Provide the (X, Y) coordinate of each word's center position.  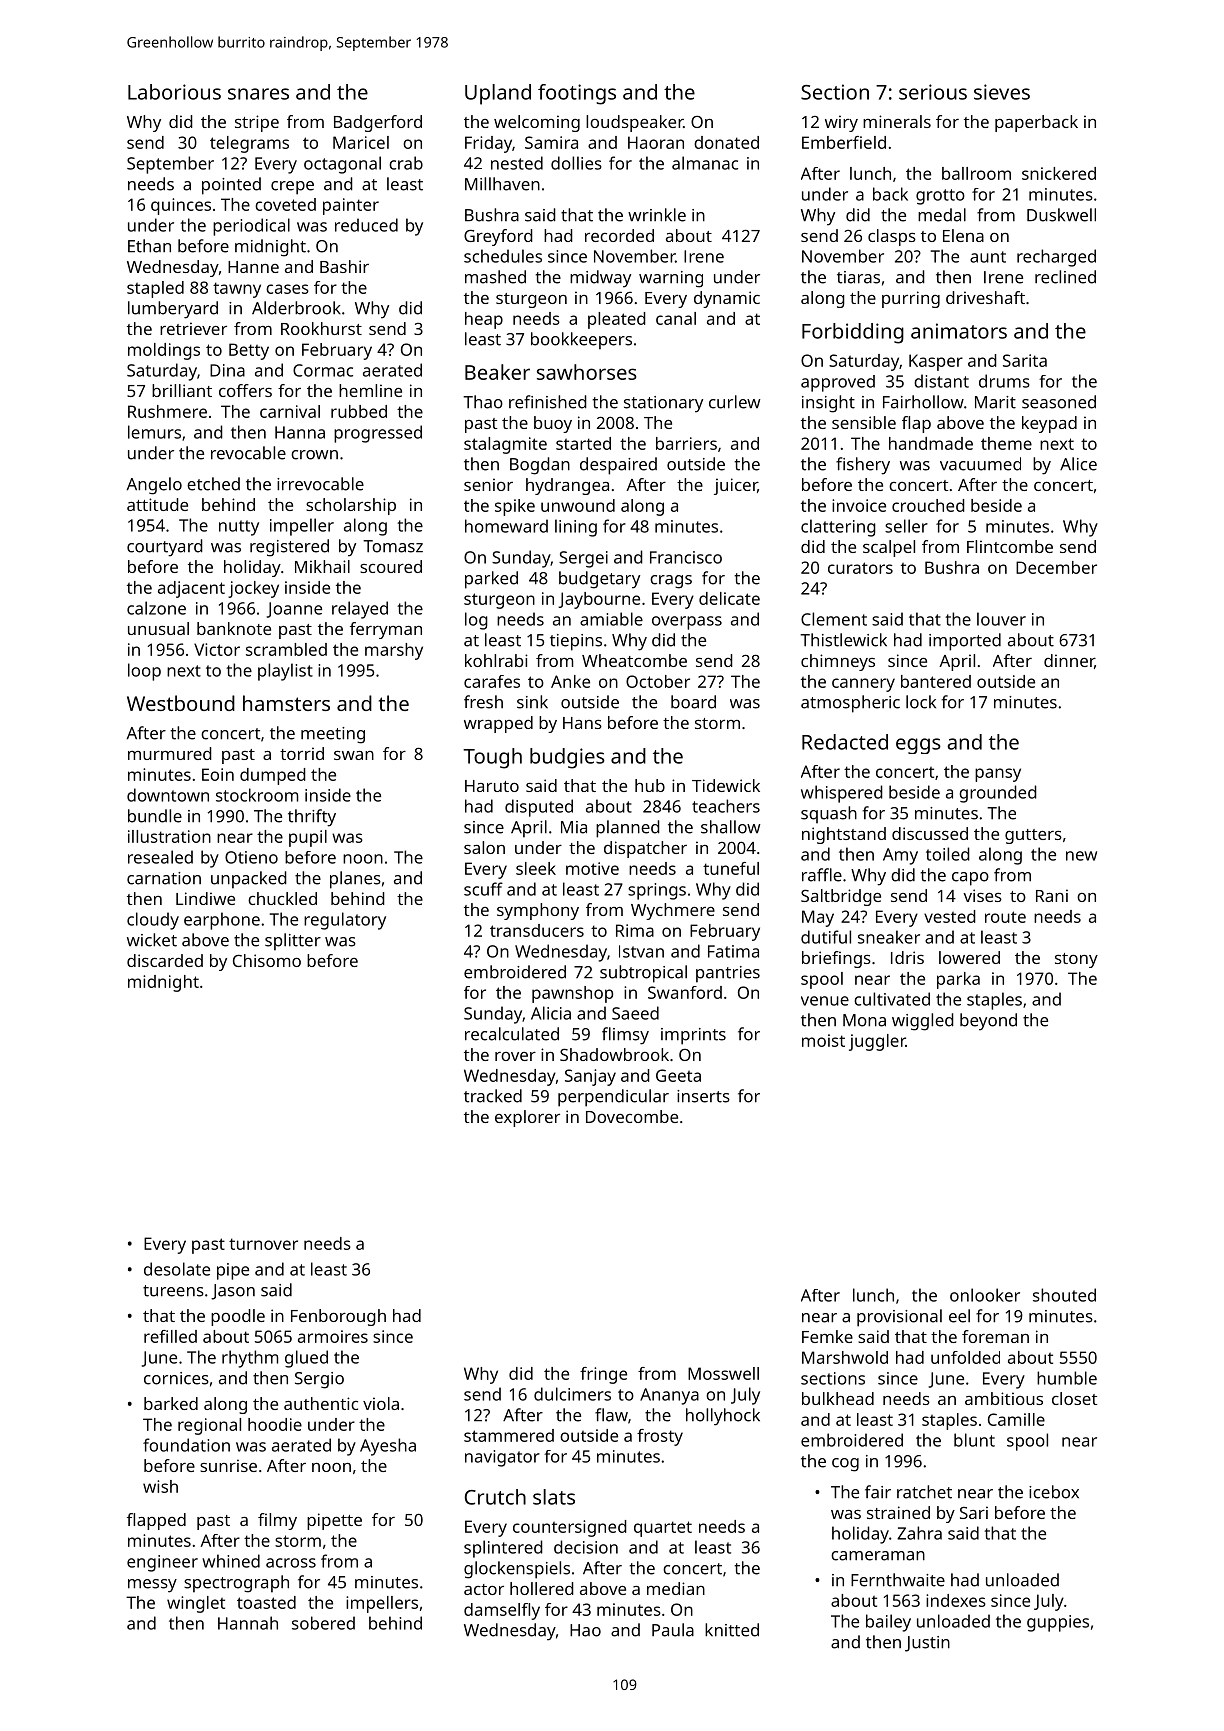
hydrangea (567, 486)
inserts (703, 1096)
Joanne (294, 610)
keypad (1049, 424)
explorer (527, 1118)
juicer (736, 486)
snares (258, 94)
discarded (165, 960)
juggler (877, 1042)
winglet (196, 1604)
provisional (899, 1318)
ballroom (976, 173)
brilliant (182, 390)
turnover (263, 1244)
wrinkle (657, 215)
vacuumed (980, 464)
